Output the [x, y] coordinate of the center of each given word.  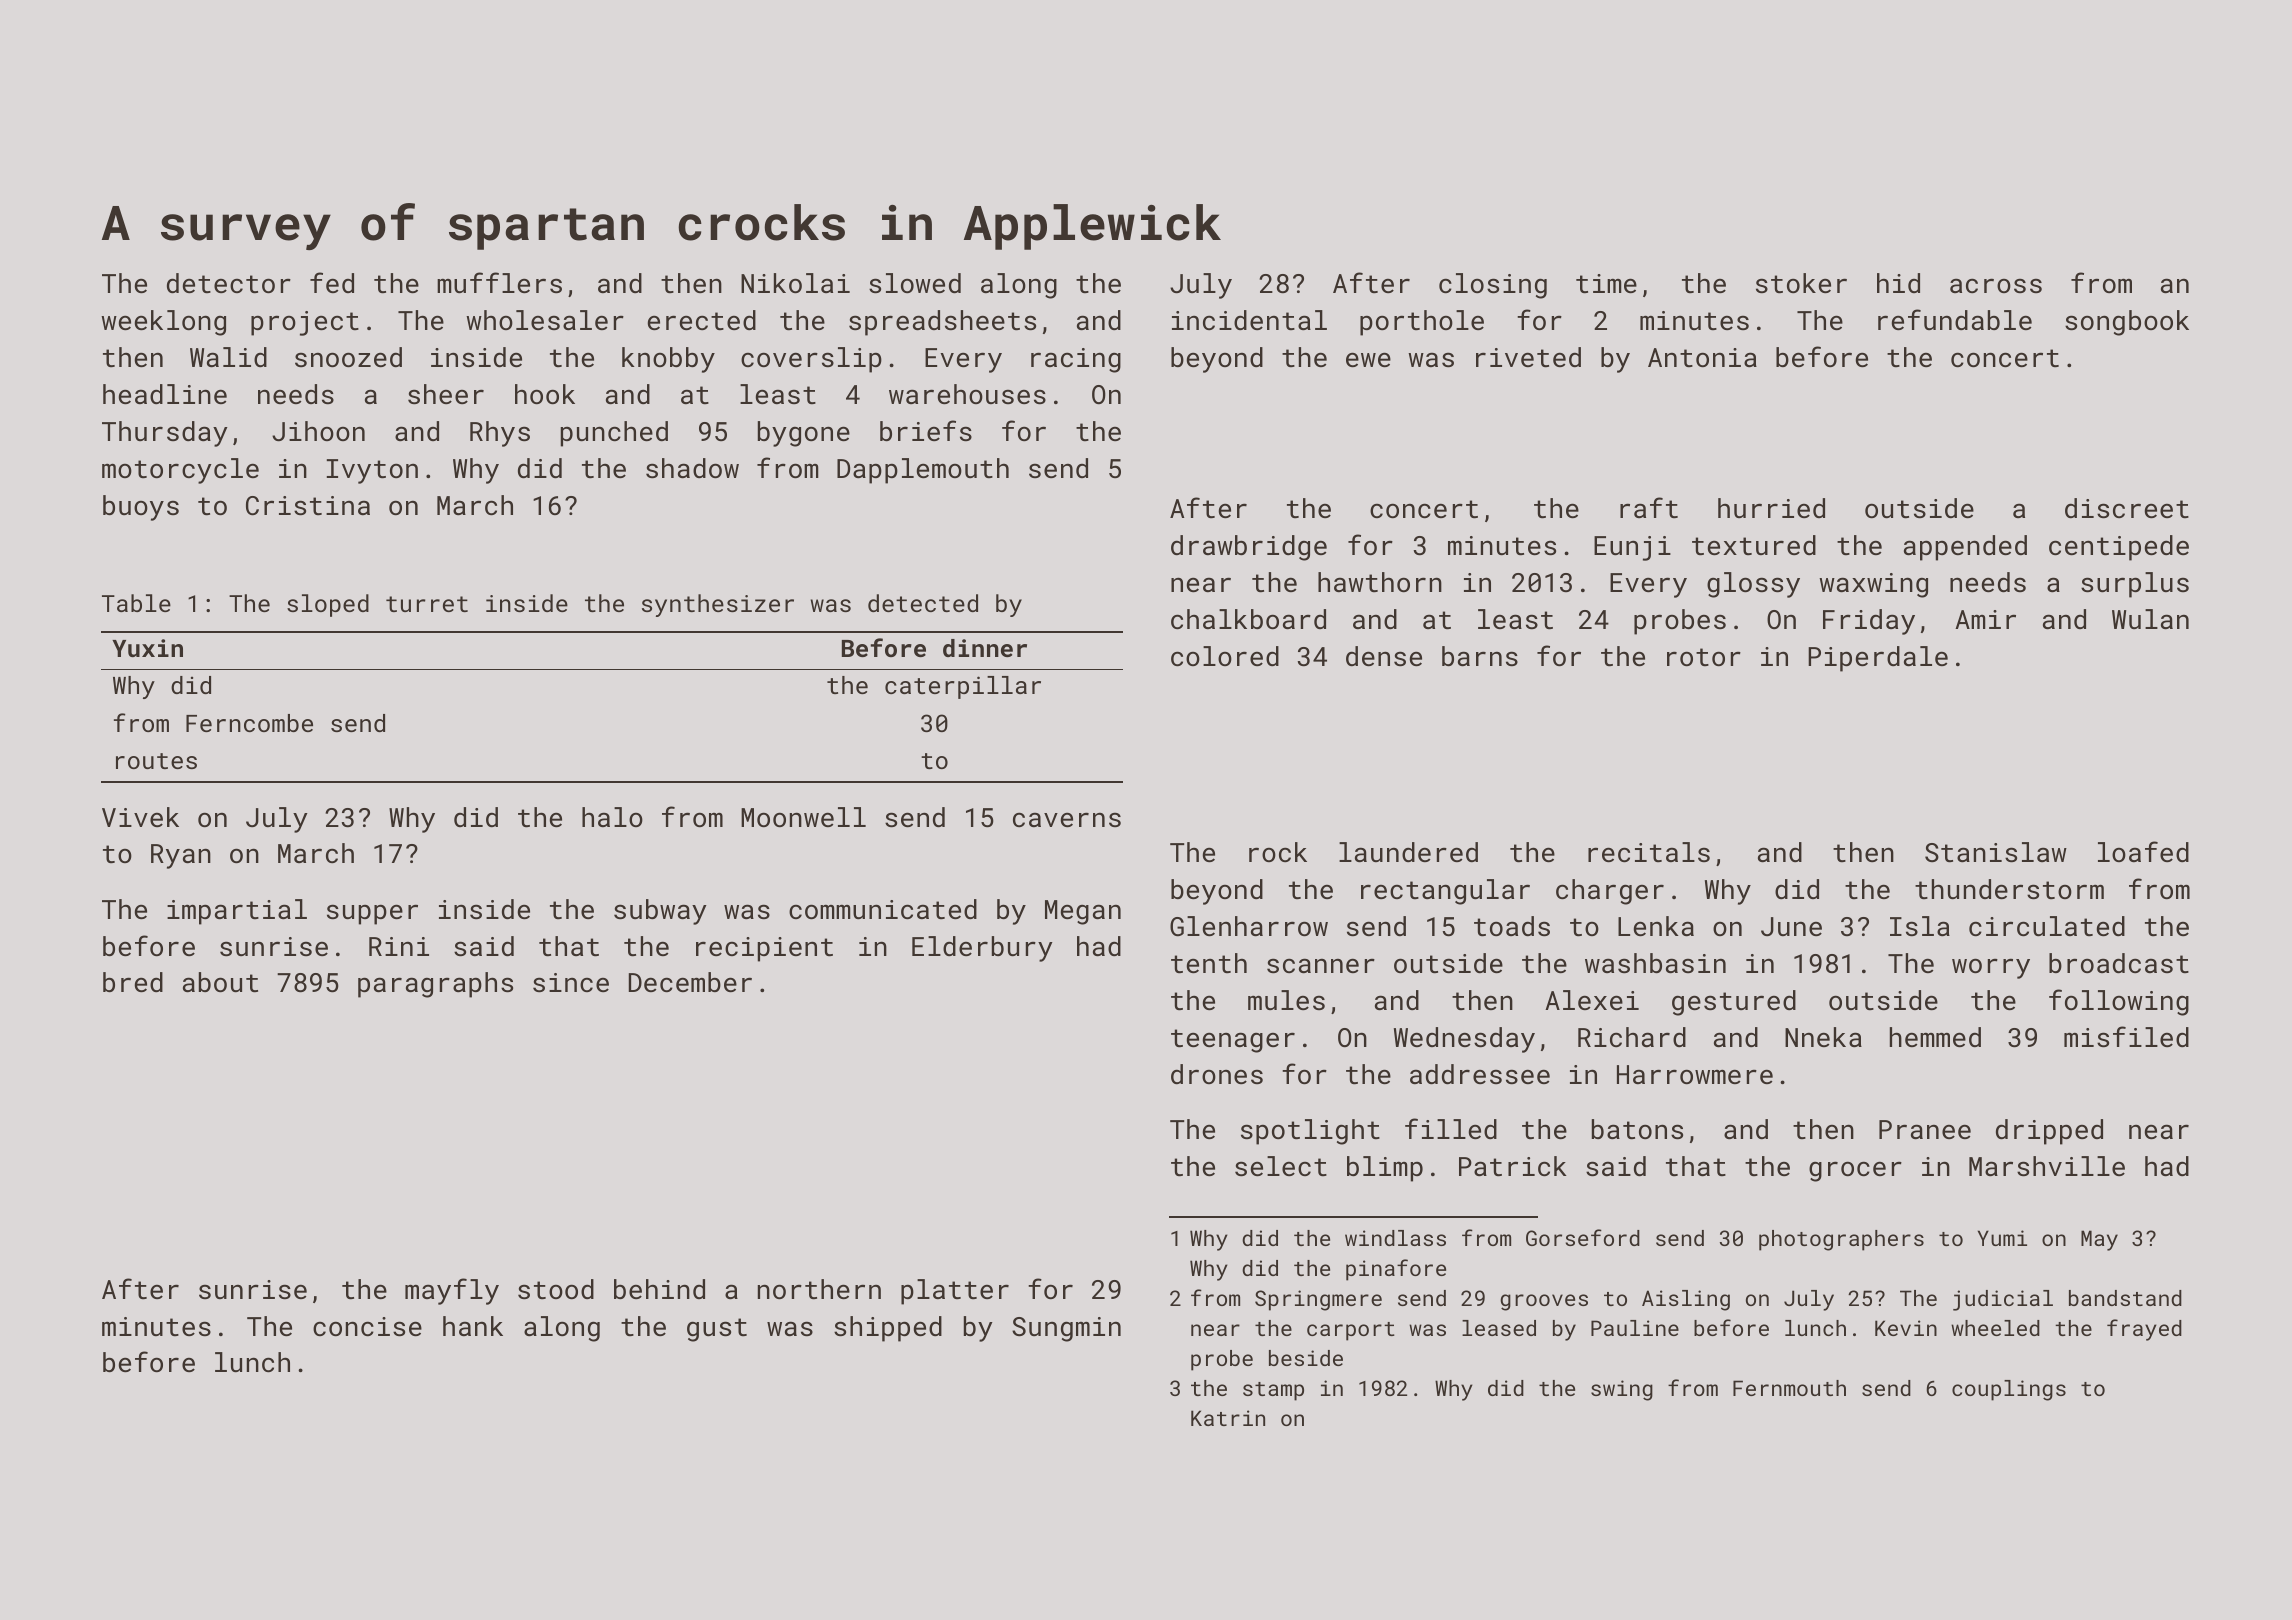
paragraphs [435, 985]
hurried [1771, 508]
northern [819, 1289]
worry [1991, 968]
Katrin [1228, 1418]
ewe [1368, 359]
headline [165, 394]
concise [367, 1327]
